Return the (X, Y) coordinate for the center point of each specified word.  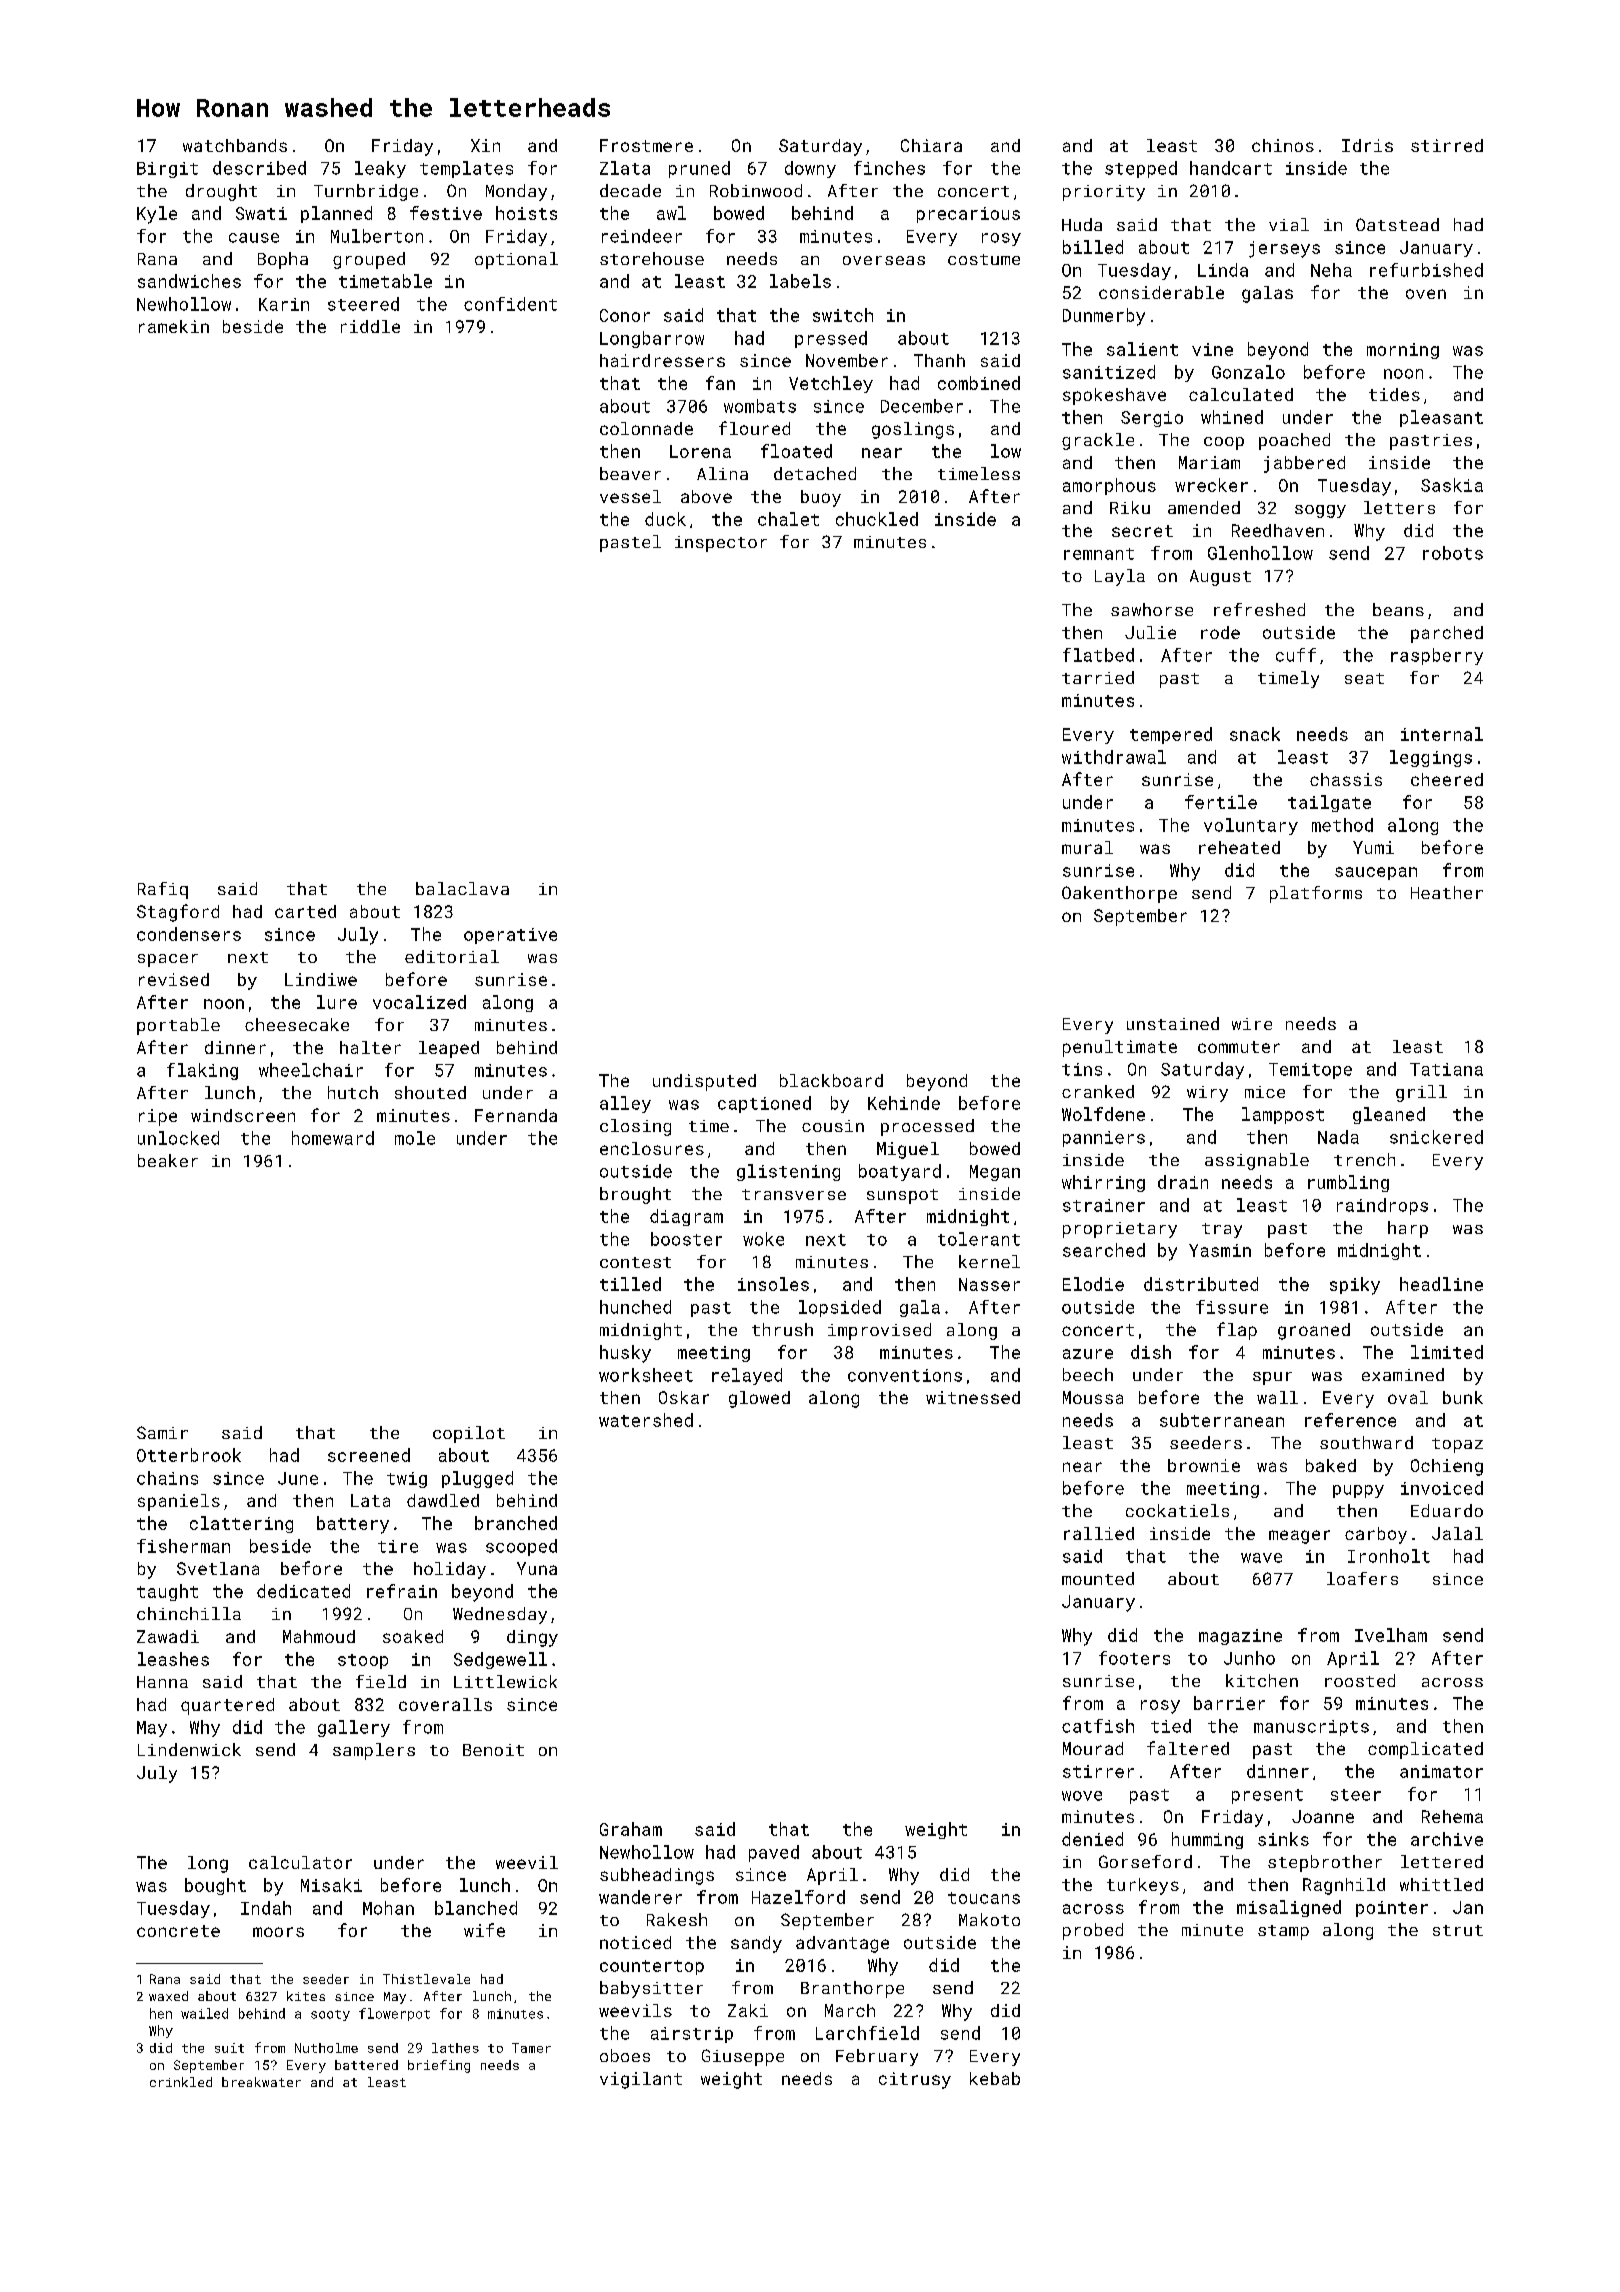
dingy (532, 1638)
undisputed (704, 1082)
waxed (168, 1996)
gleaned (1389, 1115)
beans (1398, 609)
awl (671, 213)
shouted (430, 1092)
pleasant (1441, 418)
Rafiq (163, 890)
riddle (370, 326)
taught (167, 1592)
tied (1171, 1726)
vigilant (641, 2080)
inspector (721, 544)
